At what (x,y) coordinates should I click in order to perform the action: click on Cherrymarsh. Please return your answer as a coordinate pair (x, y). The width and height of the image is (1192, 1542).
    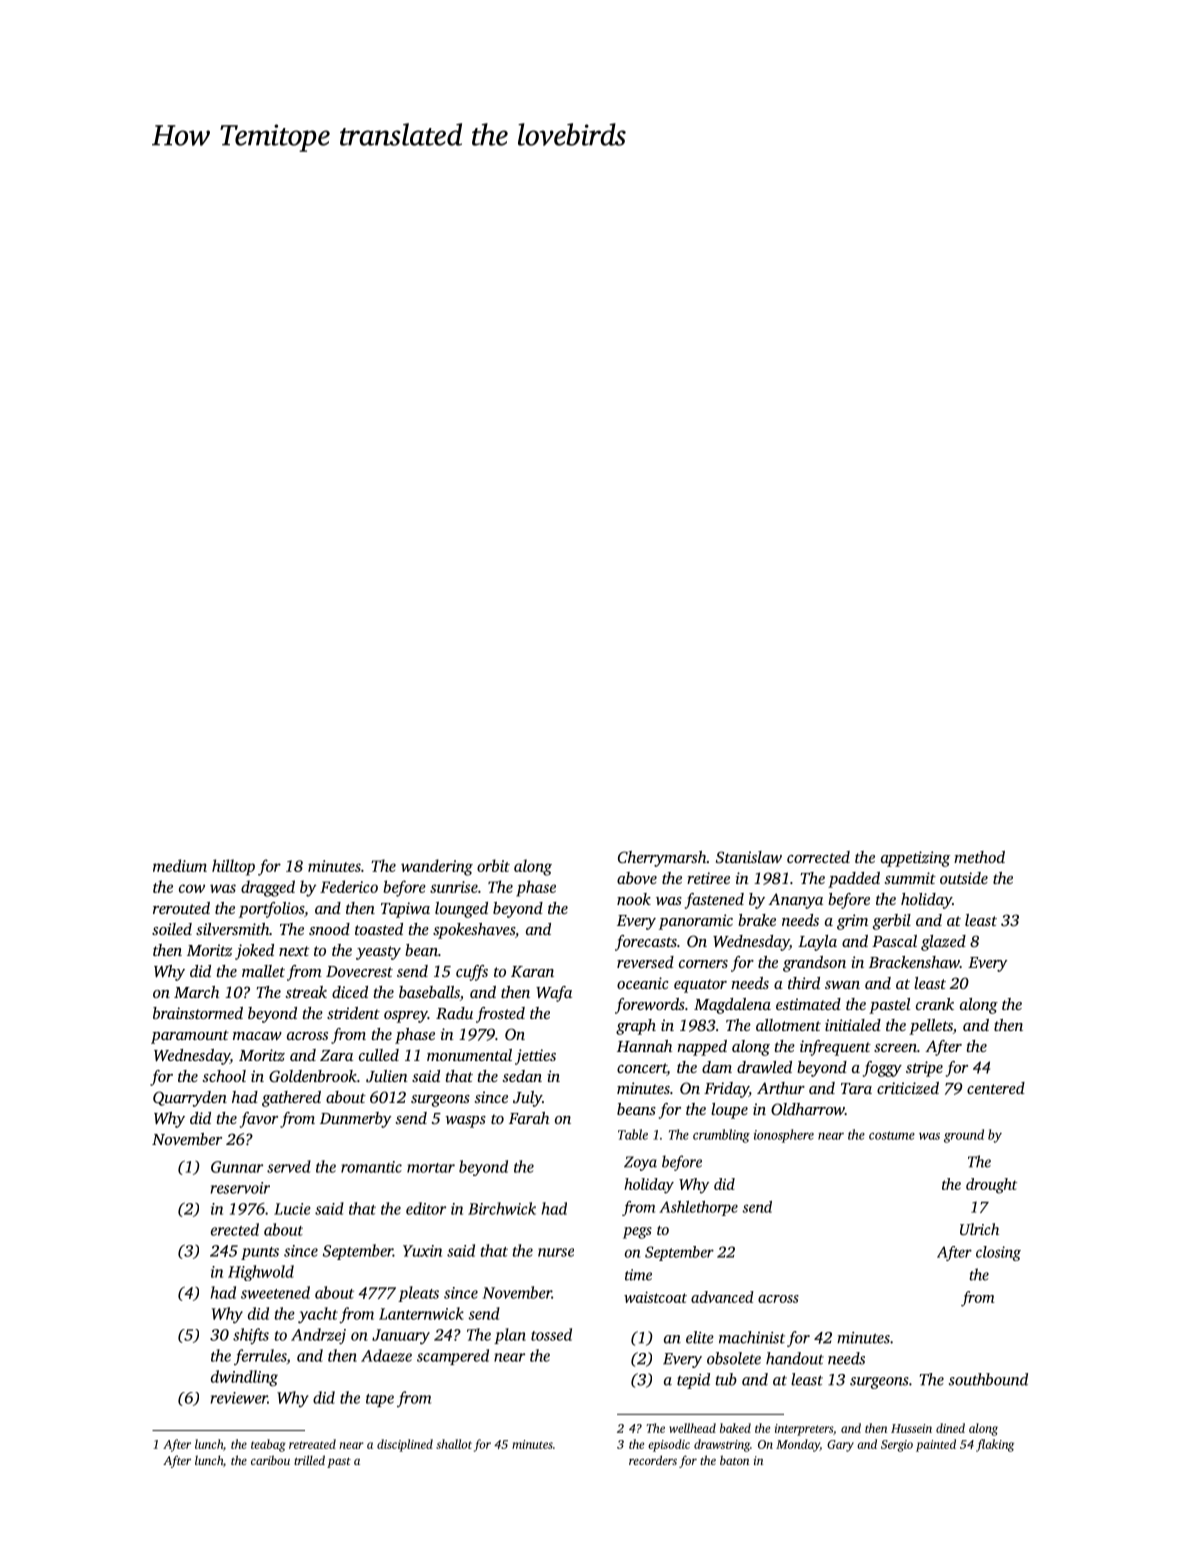
    Looking at the image, I should click on (662, 859).
